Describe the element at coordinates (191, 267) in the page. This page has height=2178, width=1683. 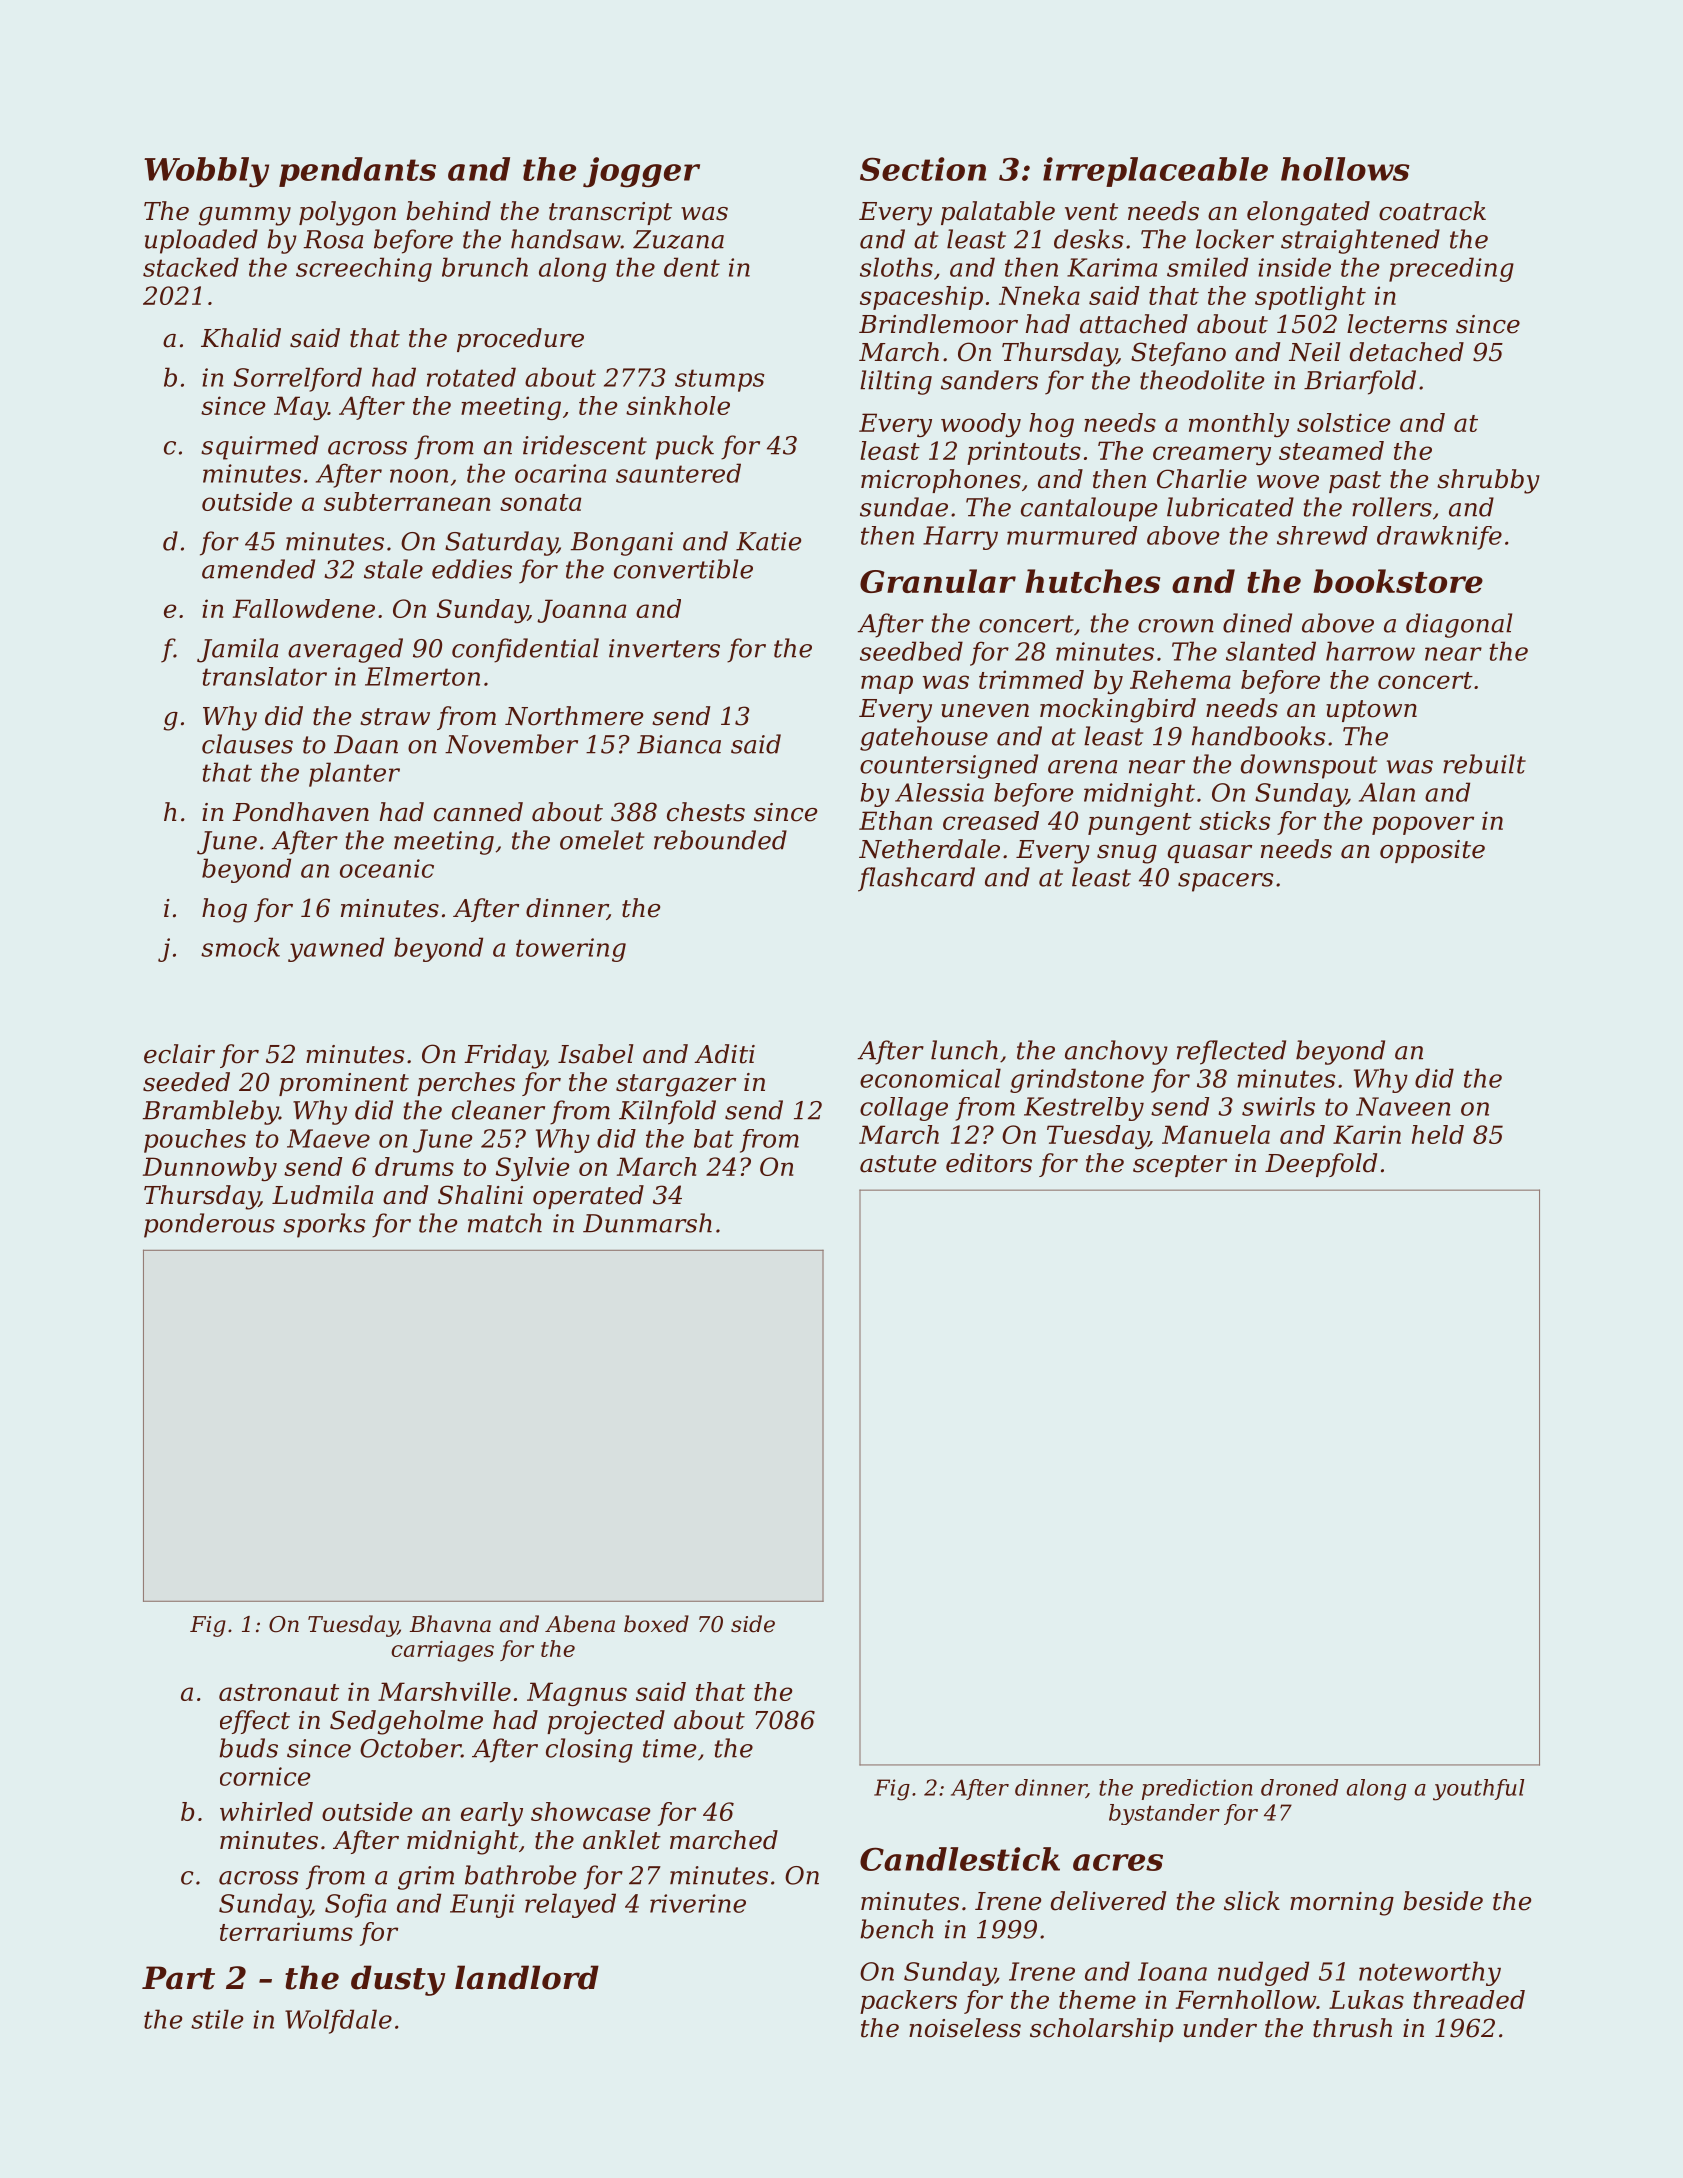
I see `stacked` at that location.
